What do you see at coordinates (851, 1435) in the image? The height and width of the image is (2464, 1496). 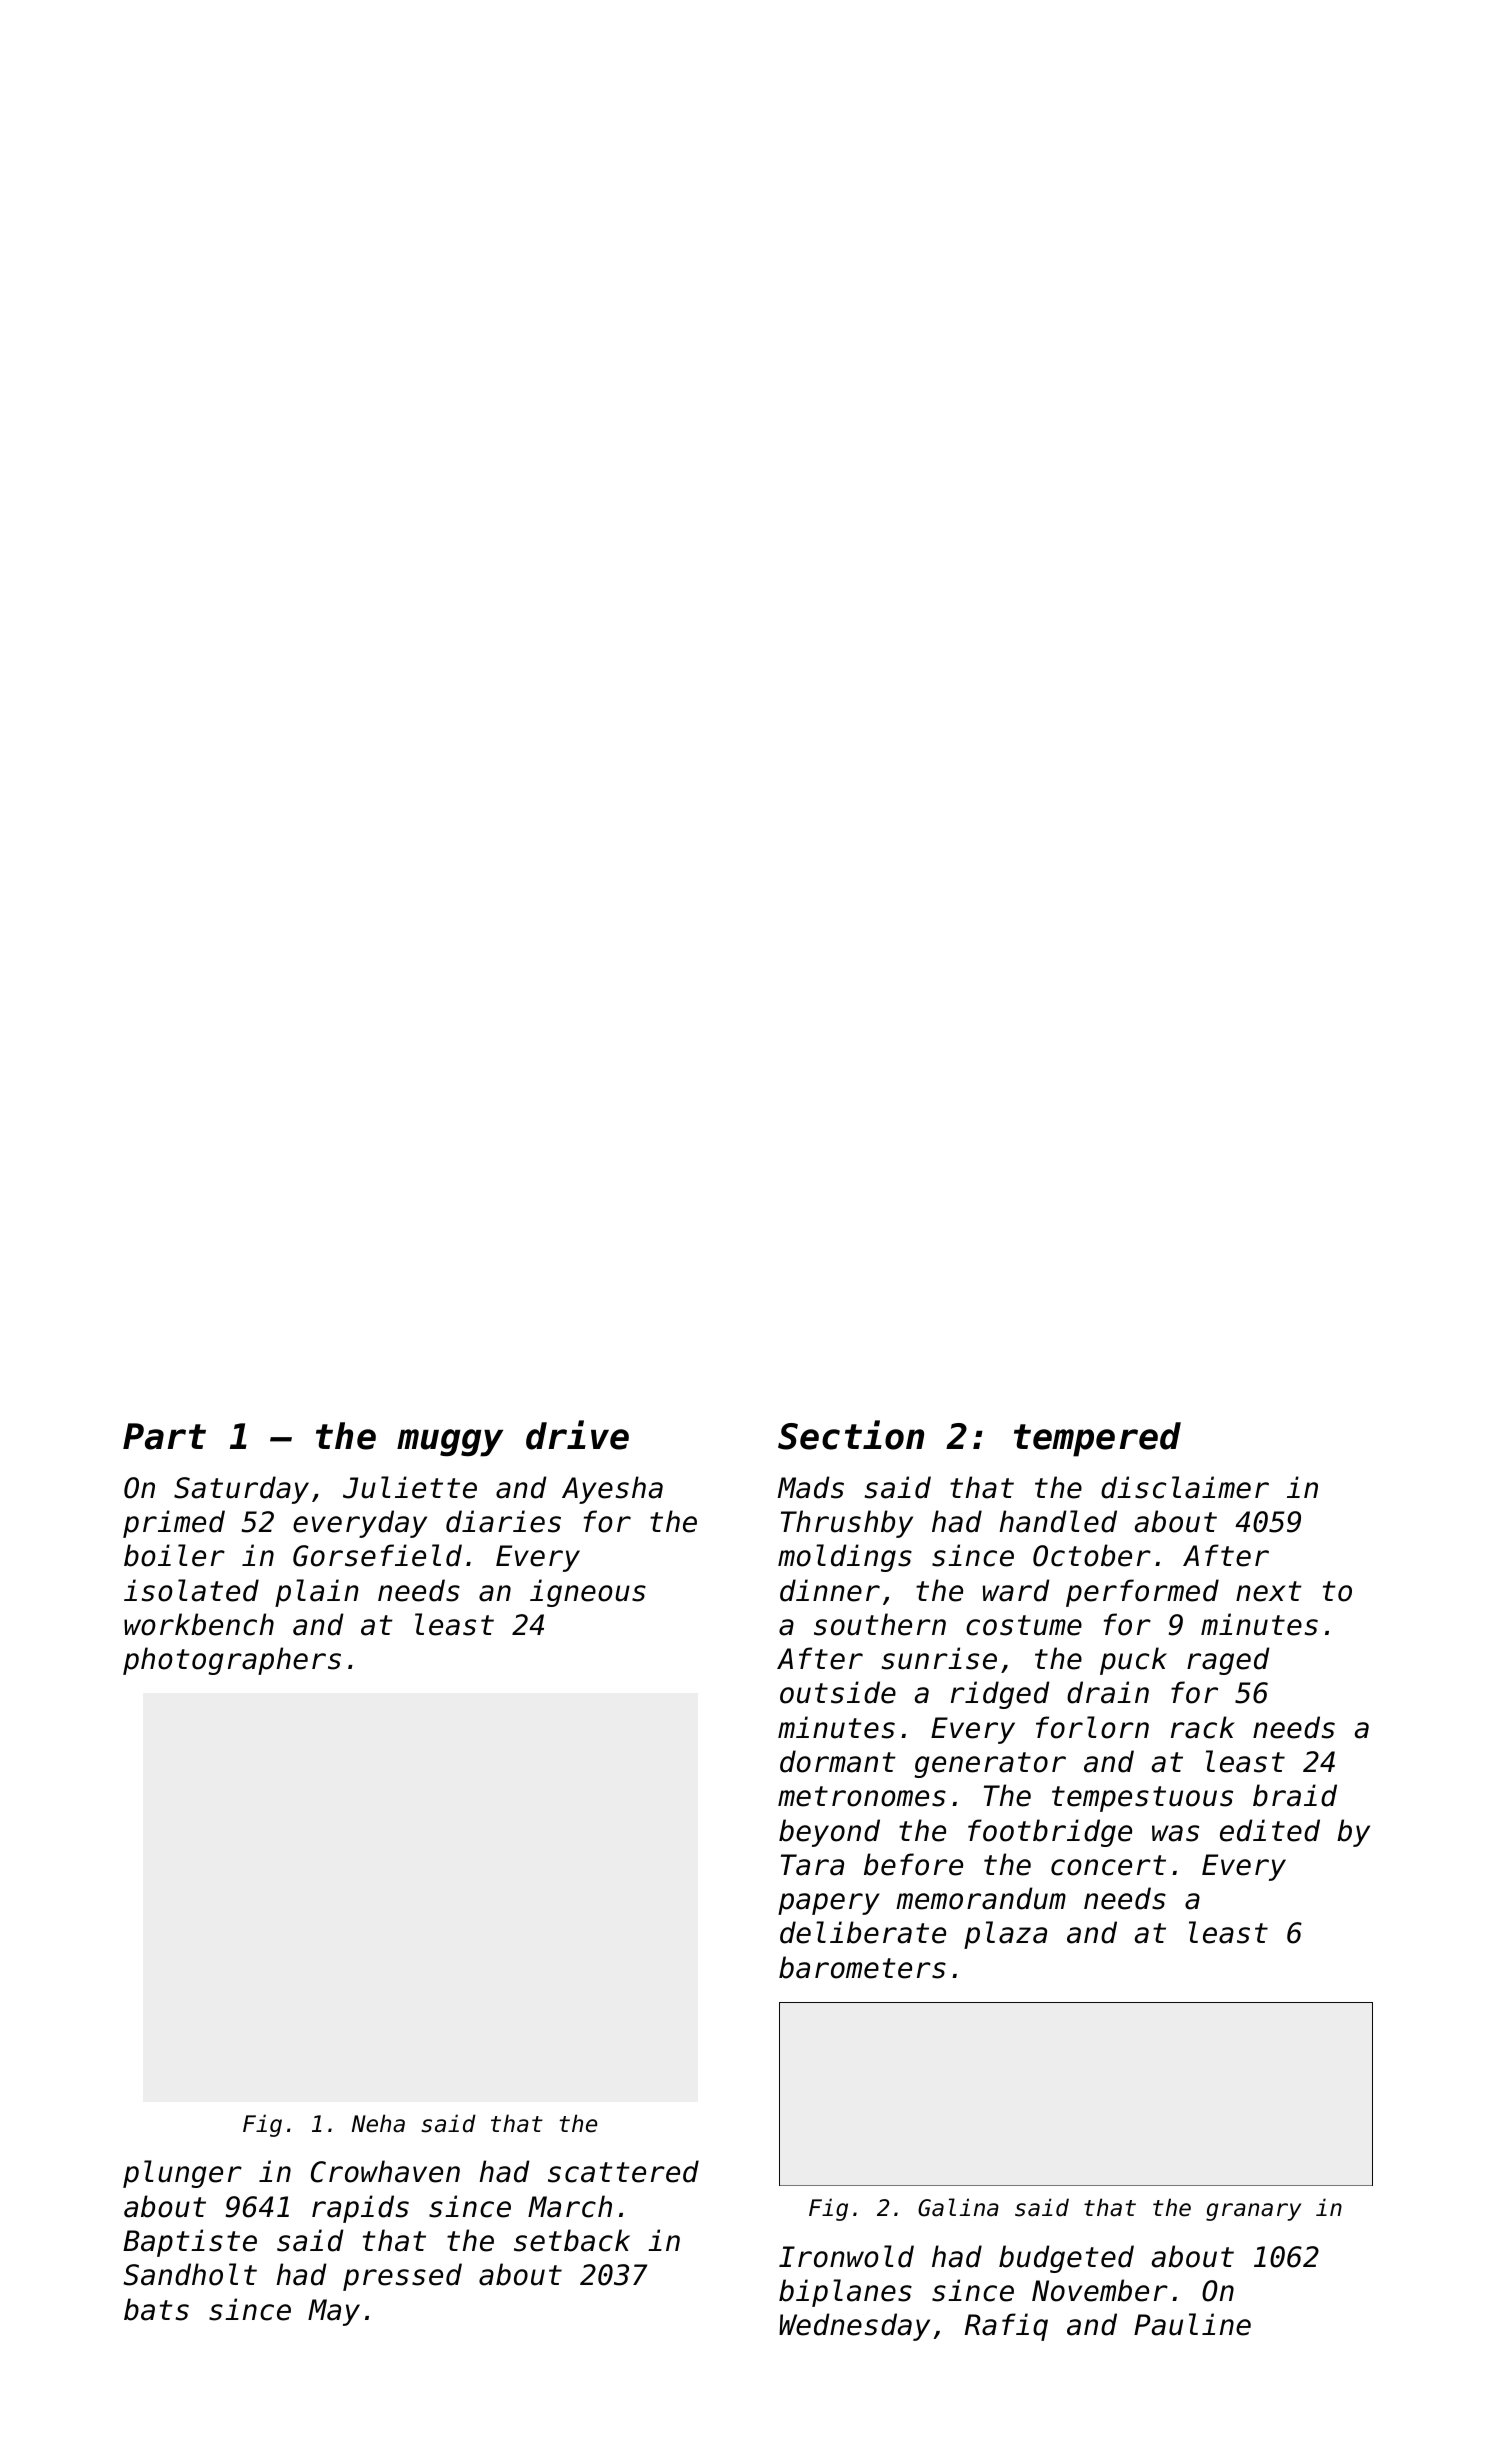 I see `Section` at bounding box center [851, 1435].
